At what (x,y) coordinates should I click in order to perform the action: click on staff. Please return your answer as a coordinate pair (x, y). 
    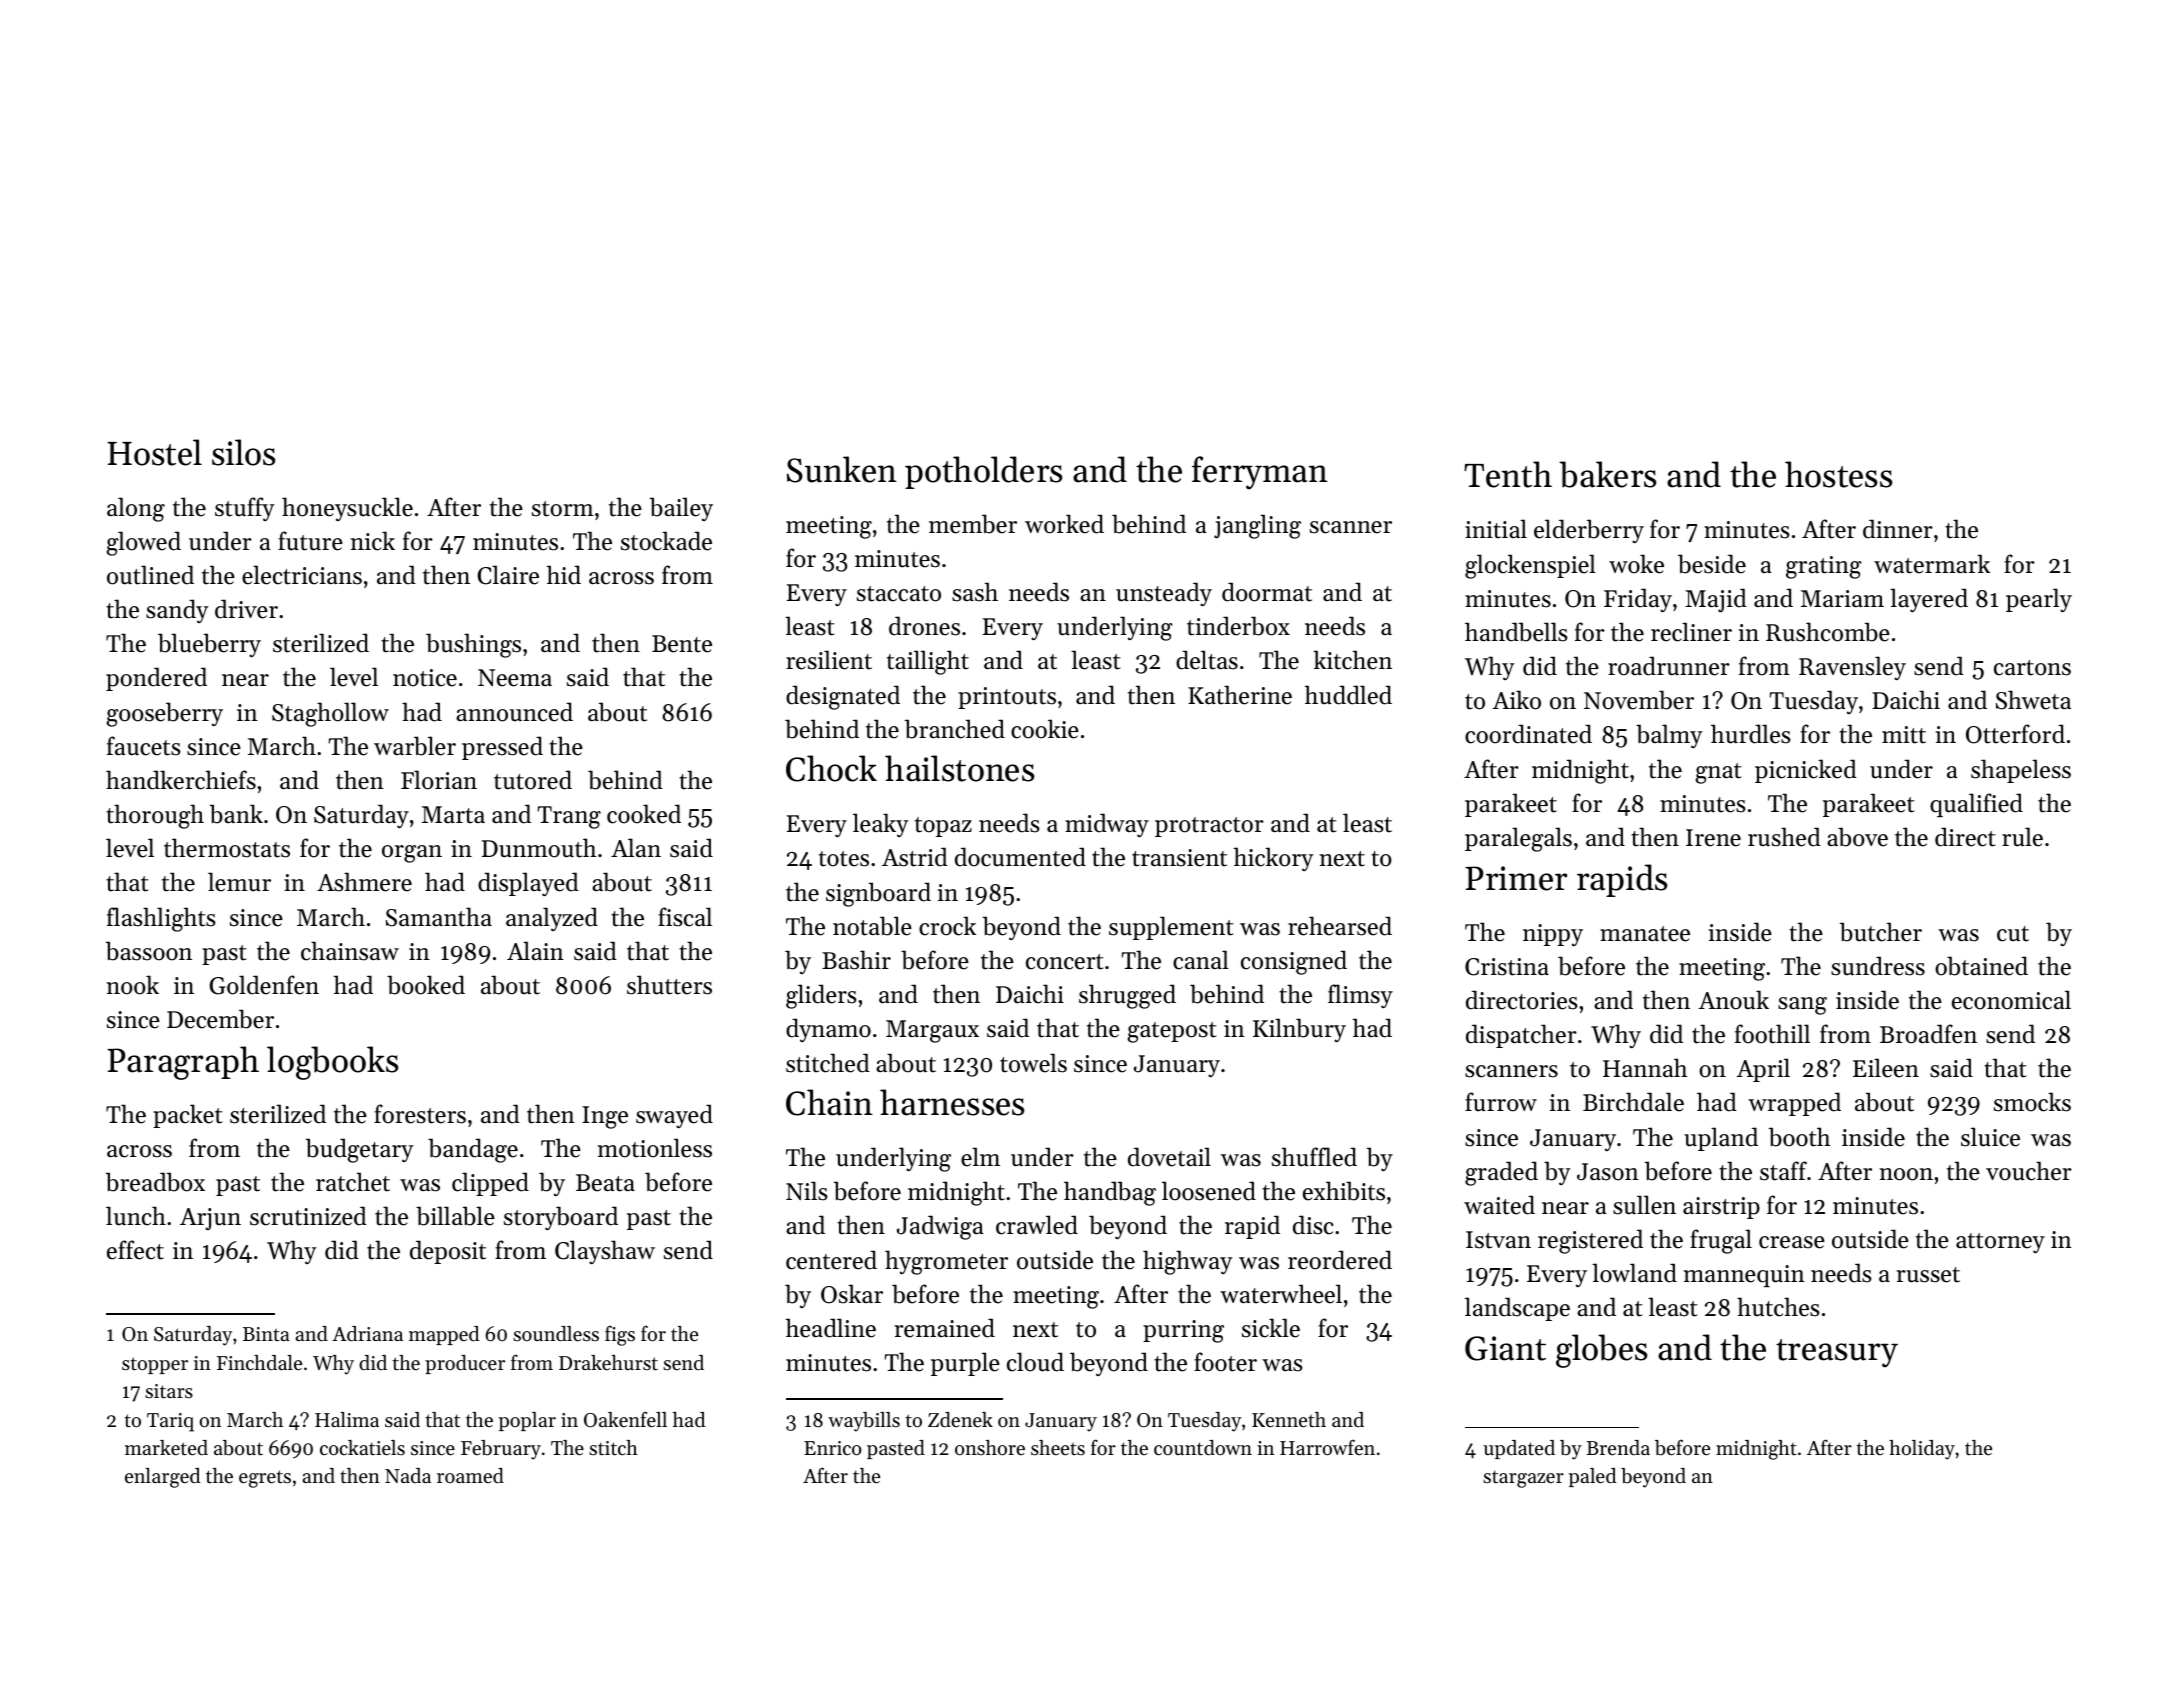
    Looking at the image, I should click on (1783, 1171).
